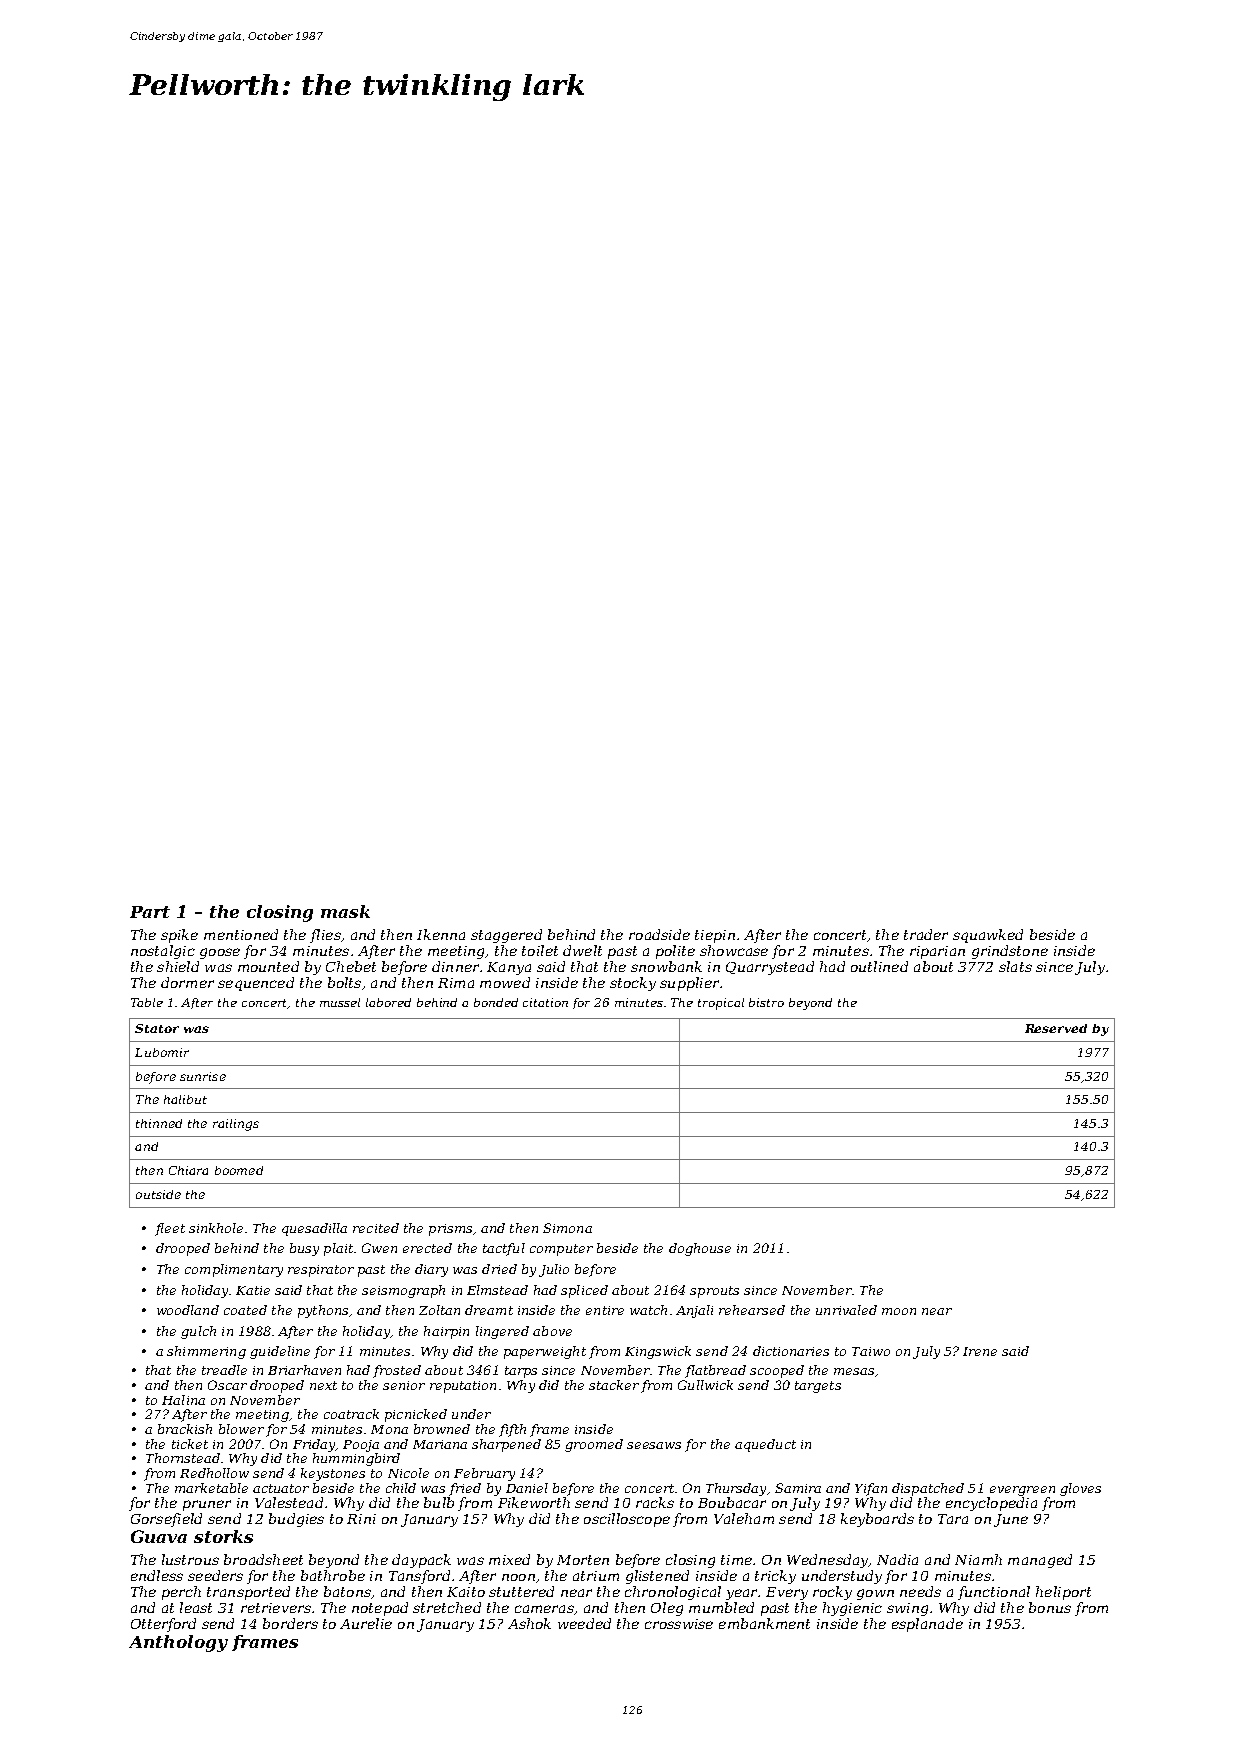  I want to click on trader, so click(926, 934).
